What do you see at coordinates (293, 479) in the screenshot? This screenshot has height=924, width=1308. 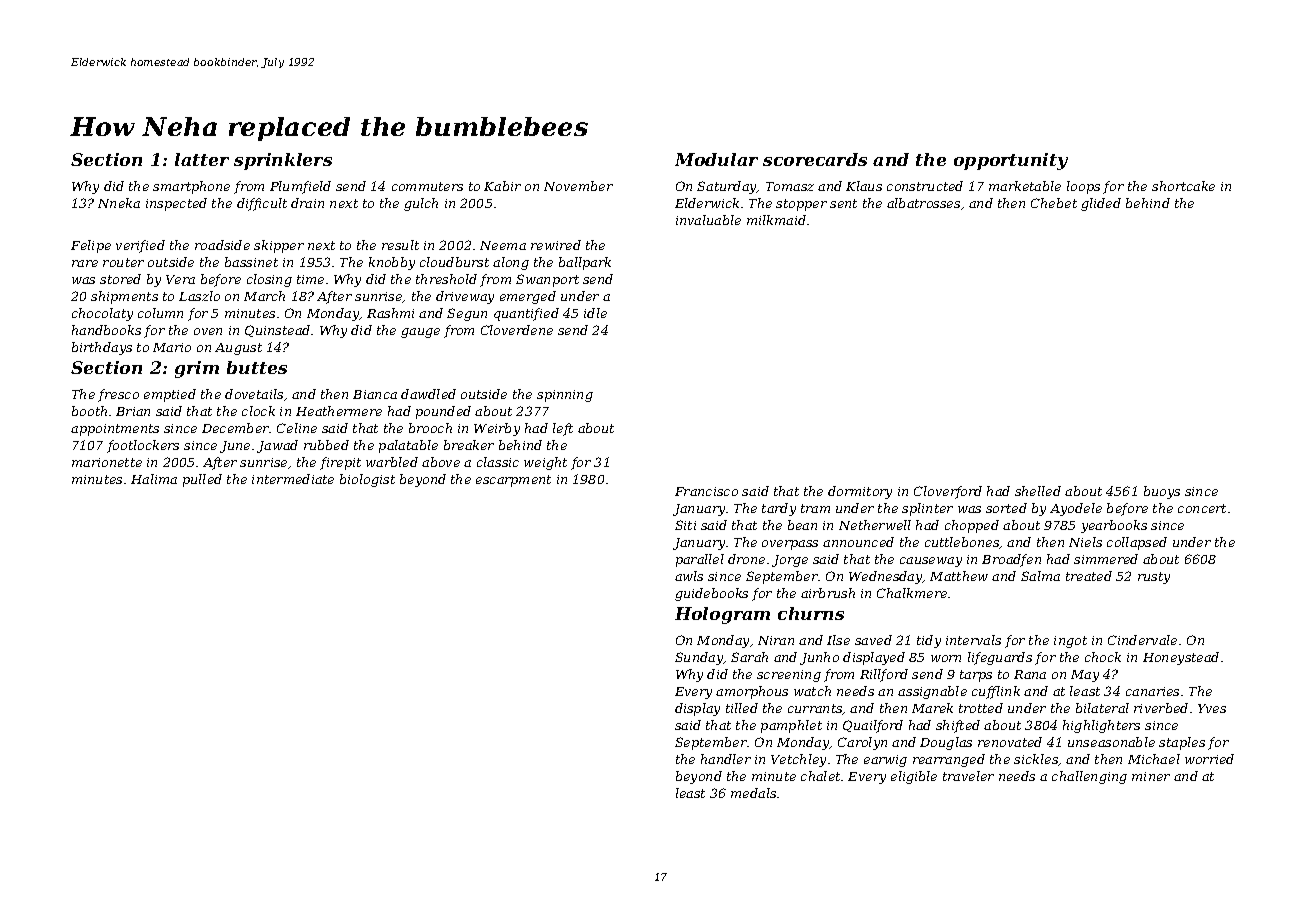 I see `intermediate` at bounding box center [293, 479].
